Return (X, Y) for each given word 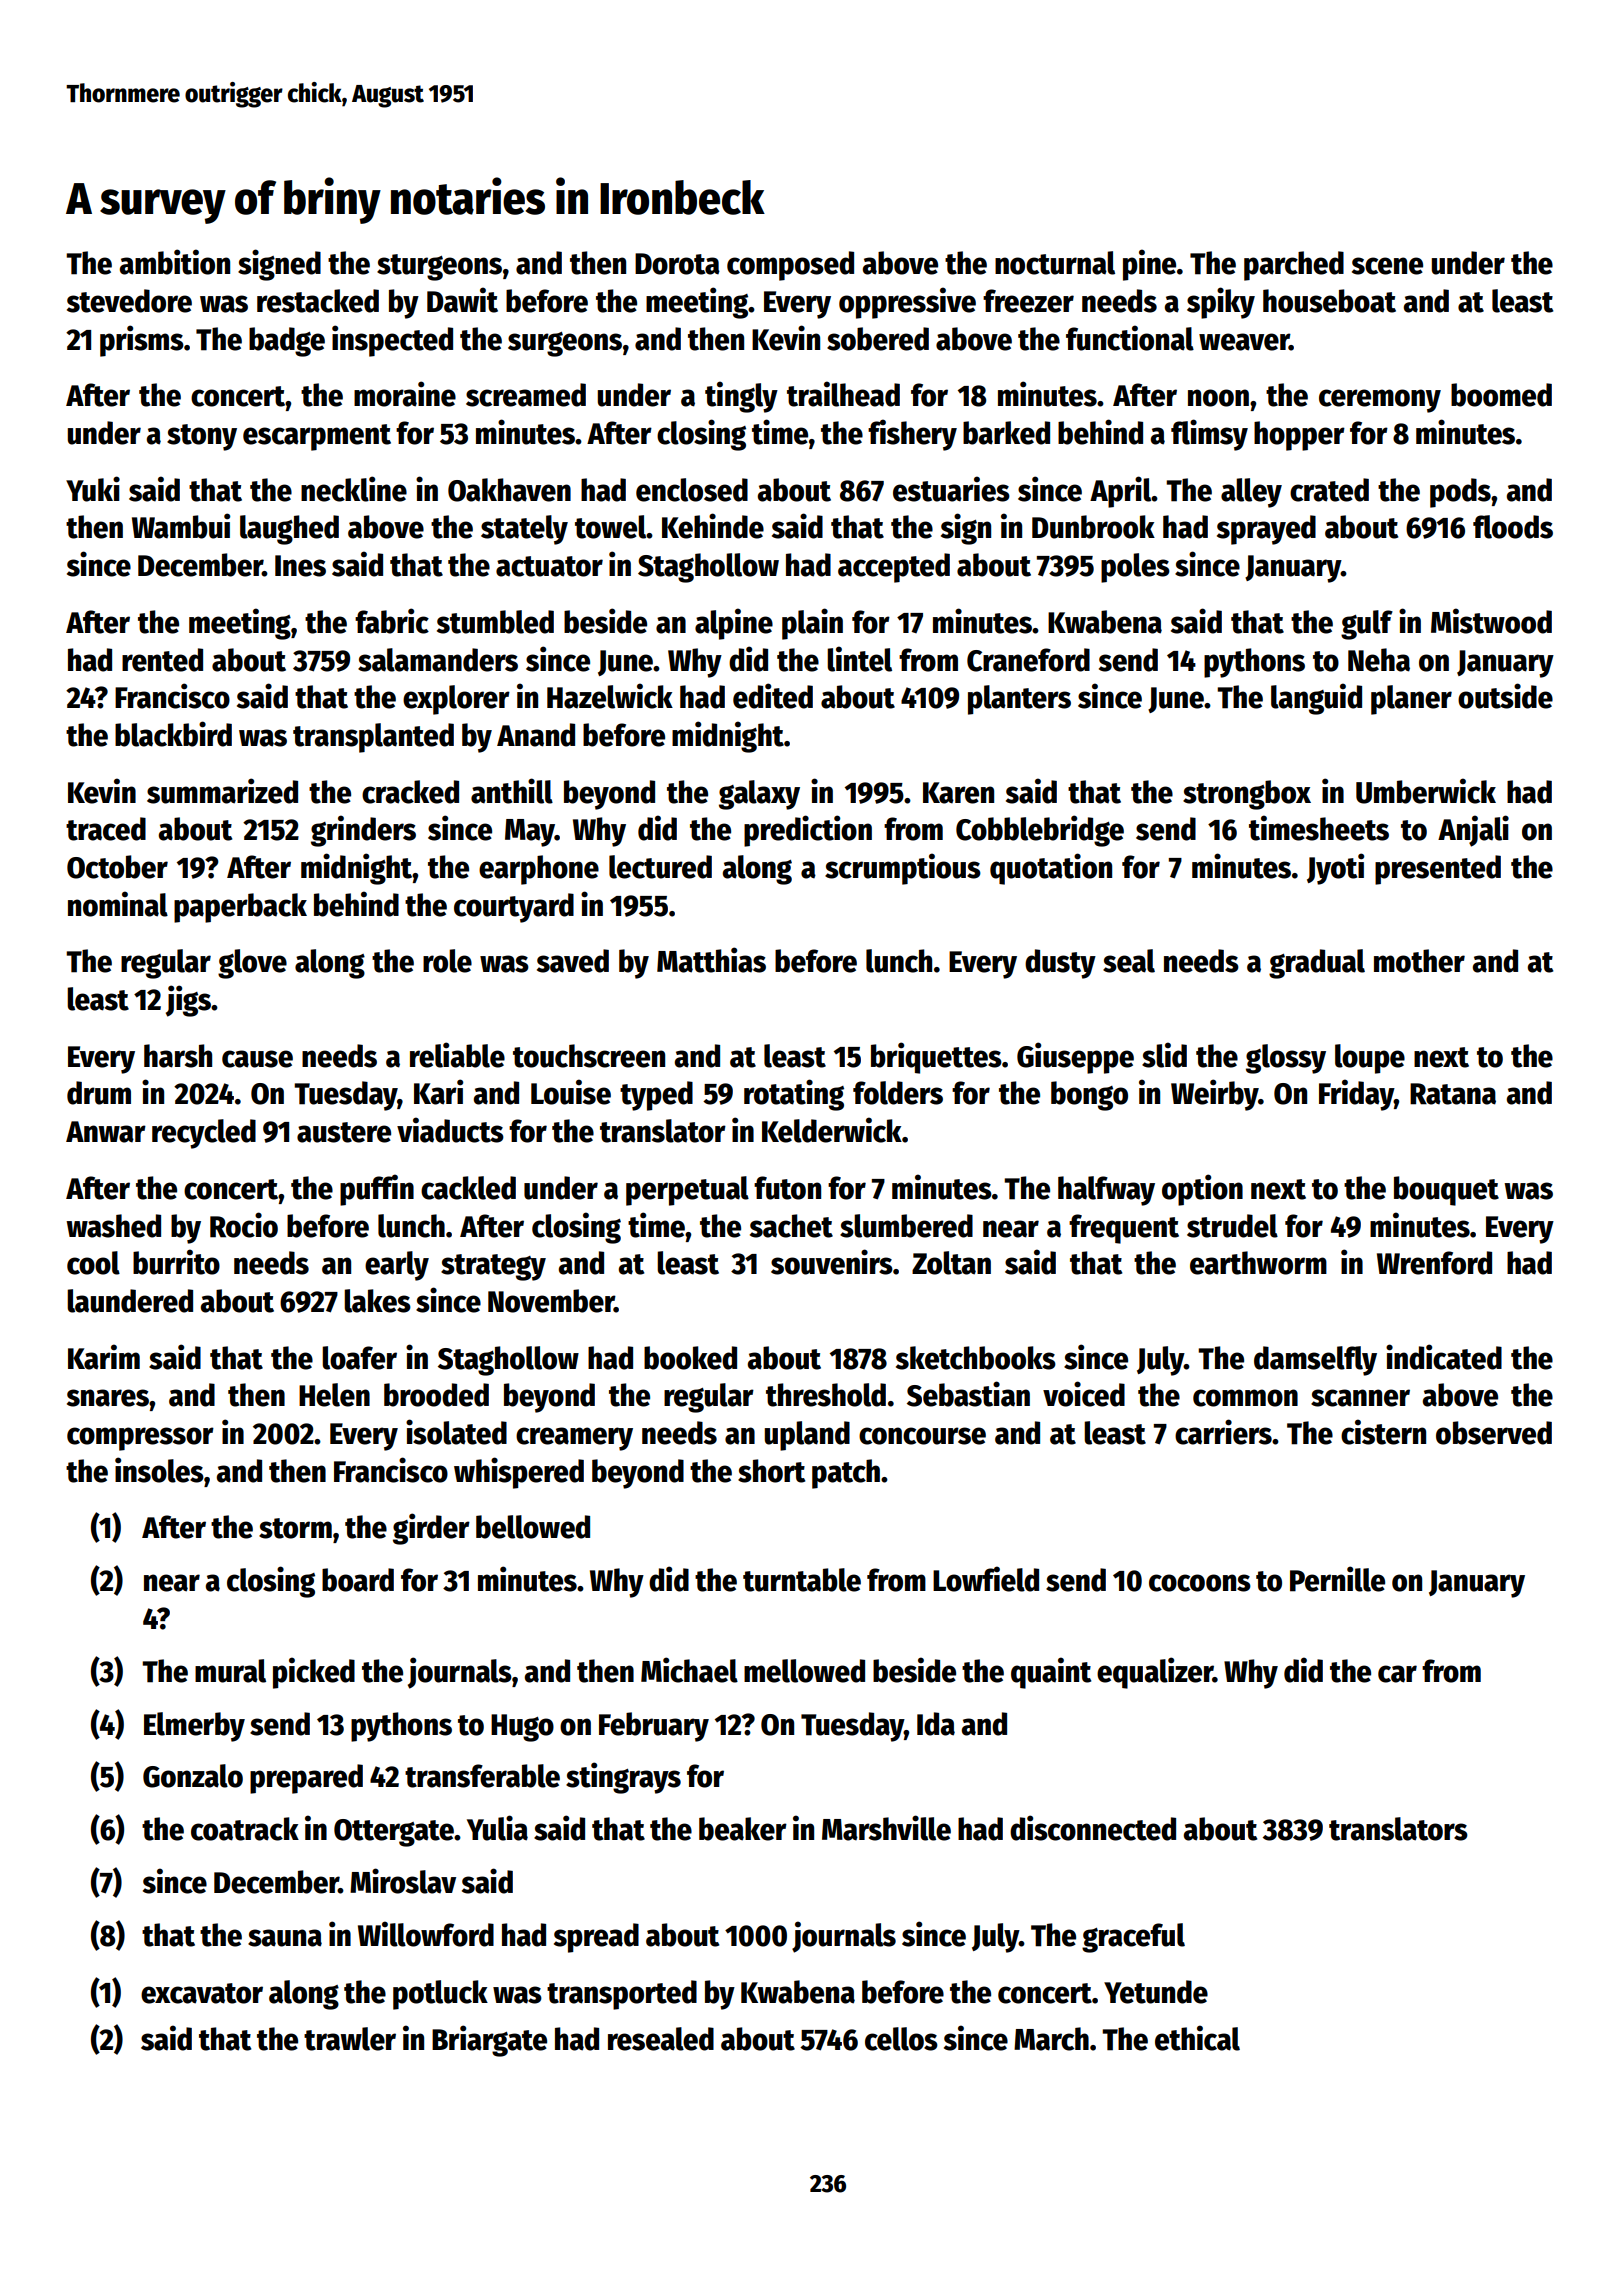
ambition (174, 262)
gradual (1317, 964)
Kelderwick (832, 1130)
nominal (118, 904)
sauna (285, 1938)
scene (1387, 266)
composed (790, 266)
